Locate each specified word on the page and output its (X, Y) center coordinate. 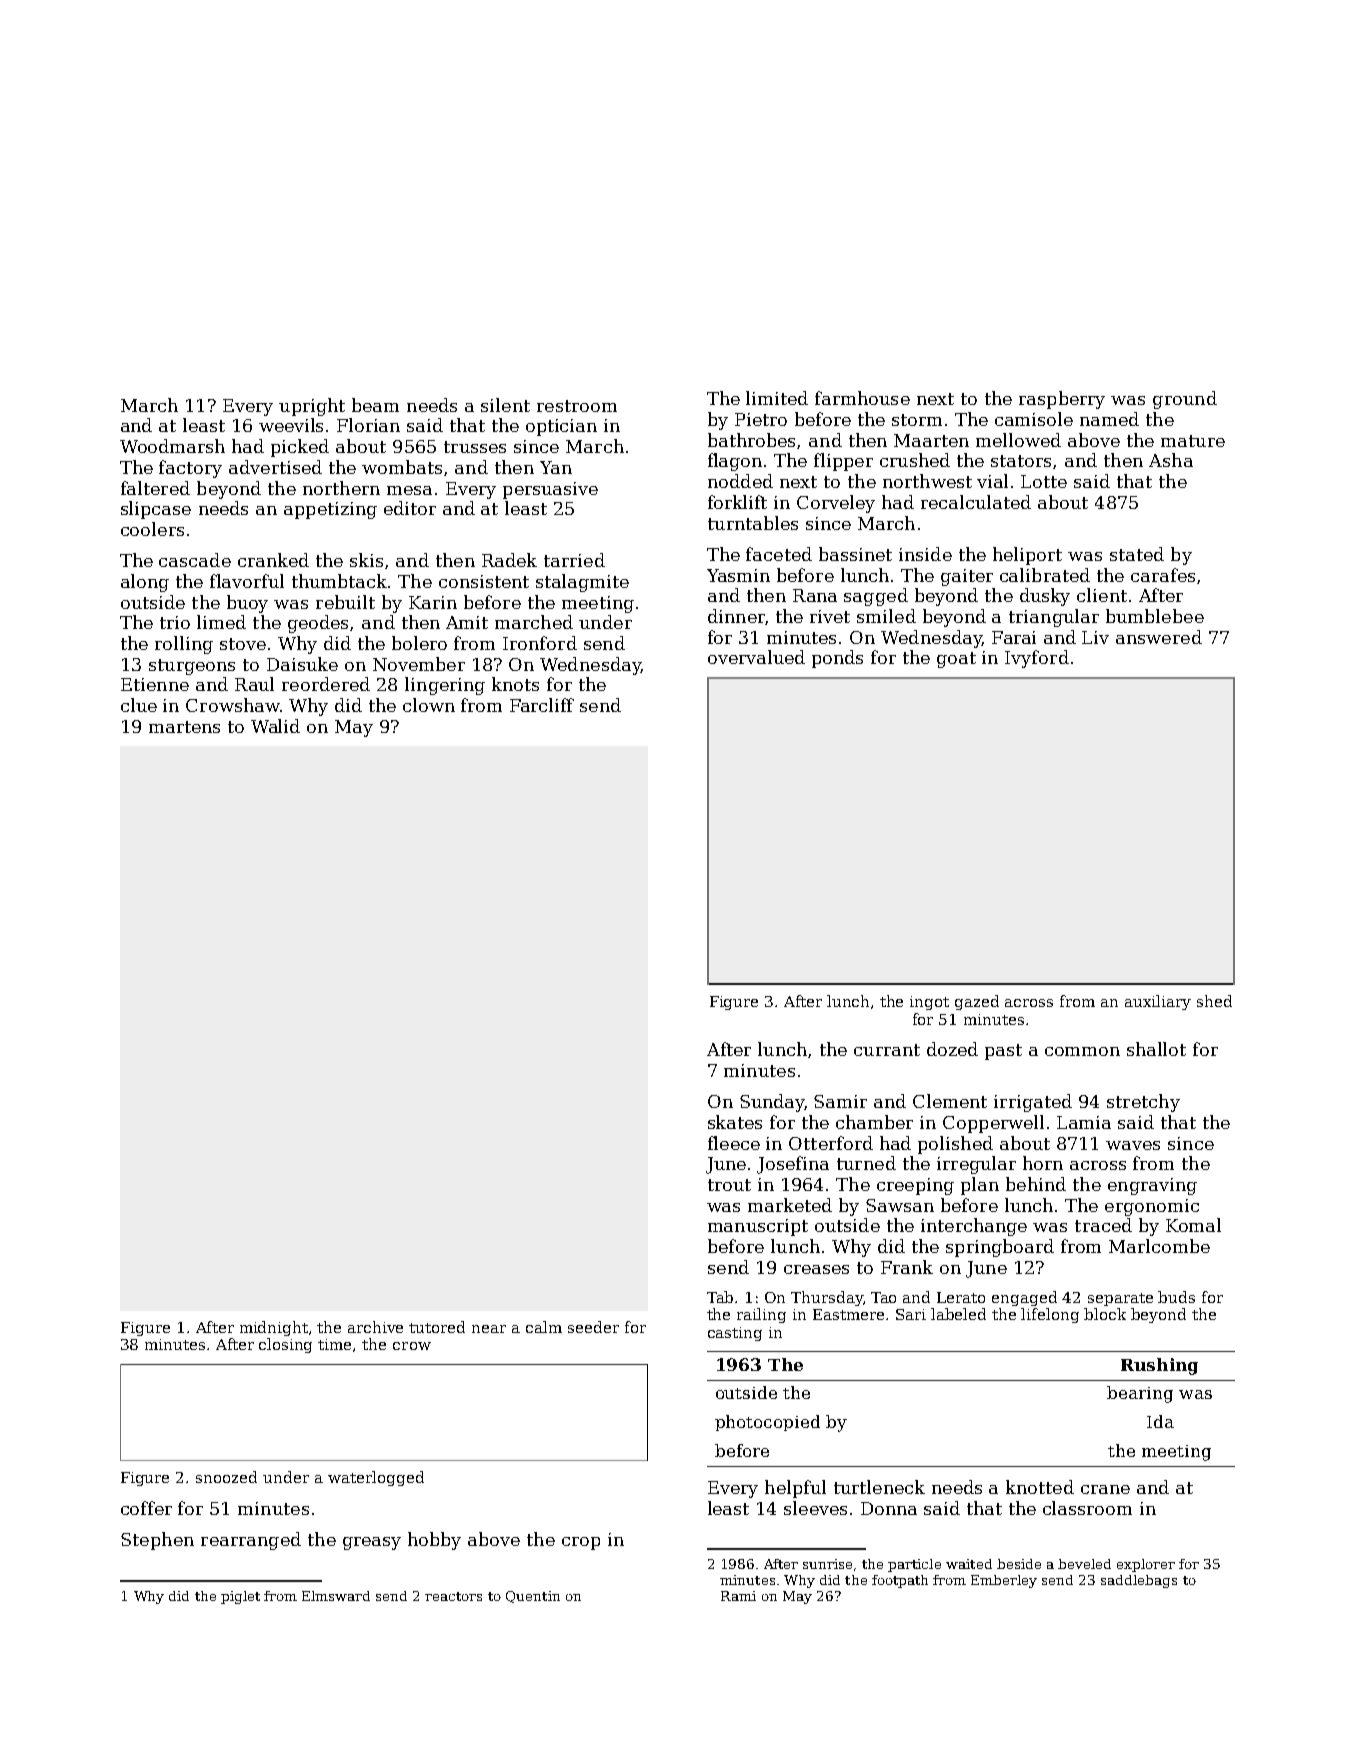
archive (375, 1327)
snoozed (226, 1477)
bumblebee (1155, 616)
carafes (1163, 575)
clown (429, 705)
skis (366, 560)
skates (735, 1122)
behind (1036, 1184)
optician (561, 427)
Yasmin (738, 575)
